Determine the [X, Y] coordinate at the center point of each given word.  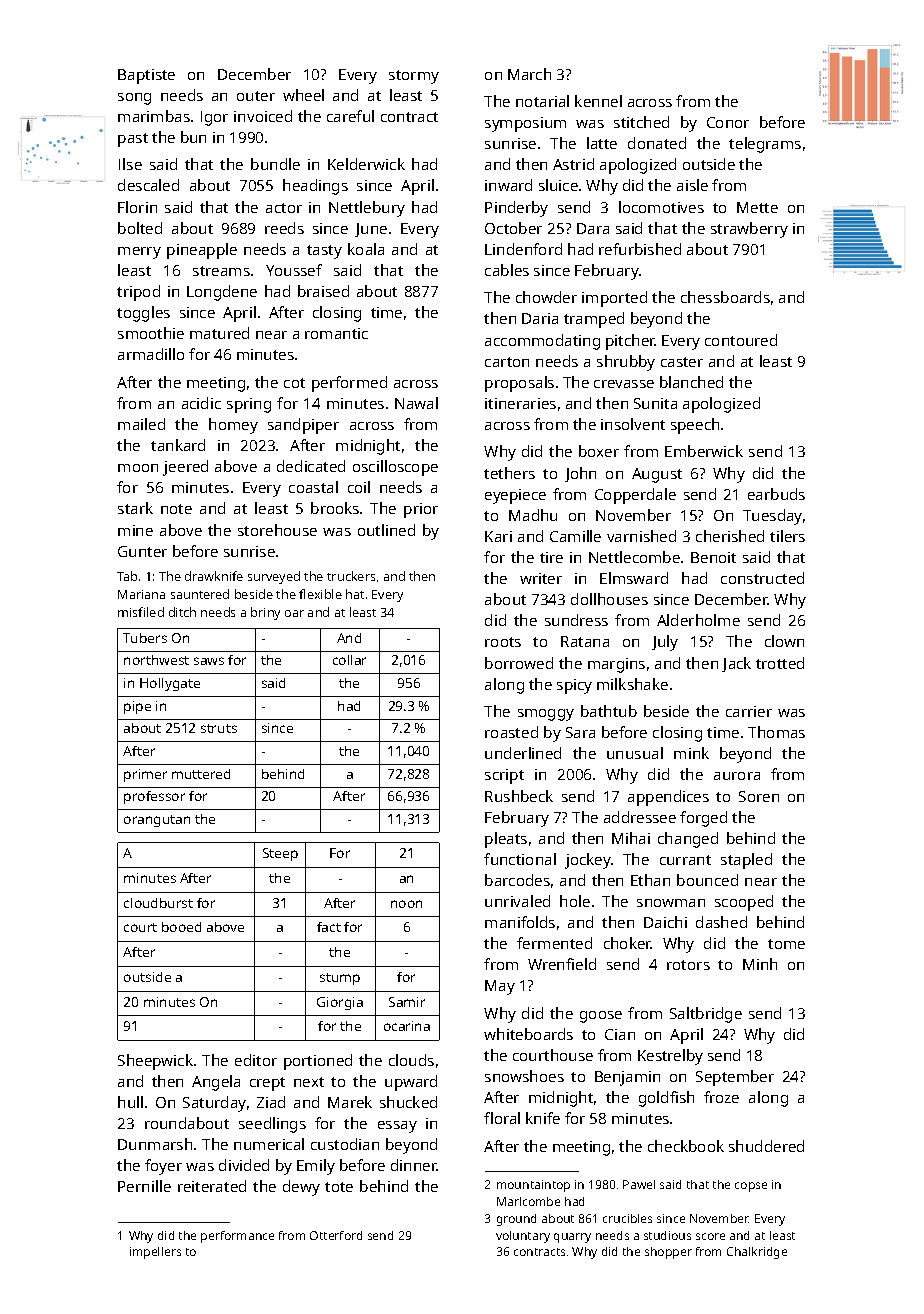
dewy [301, 1188]
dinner [414, 1165]
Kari [498, 536]
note [176, 509]
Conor [728, 122]
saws [209, 661]
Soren [759, 796]
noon [406, 904]
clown [784, 641]
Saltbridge [706, 1015]
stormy [414, 77]
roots [503, 642]
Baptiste [146, 76]
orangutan [157, 821]
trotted [780, 663]
